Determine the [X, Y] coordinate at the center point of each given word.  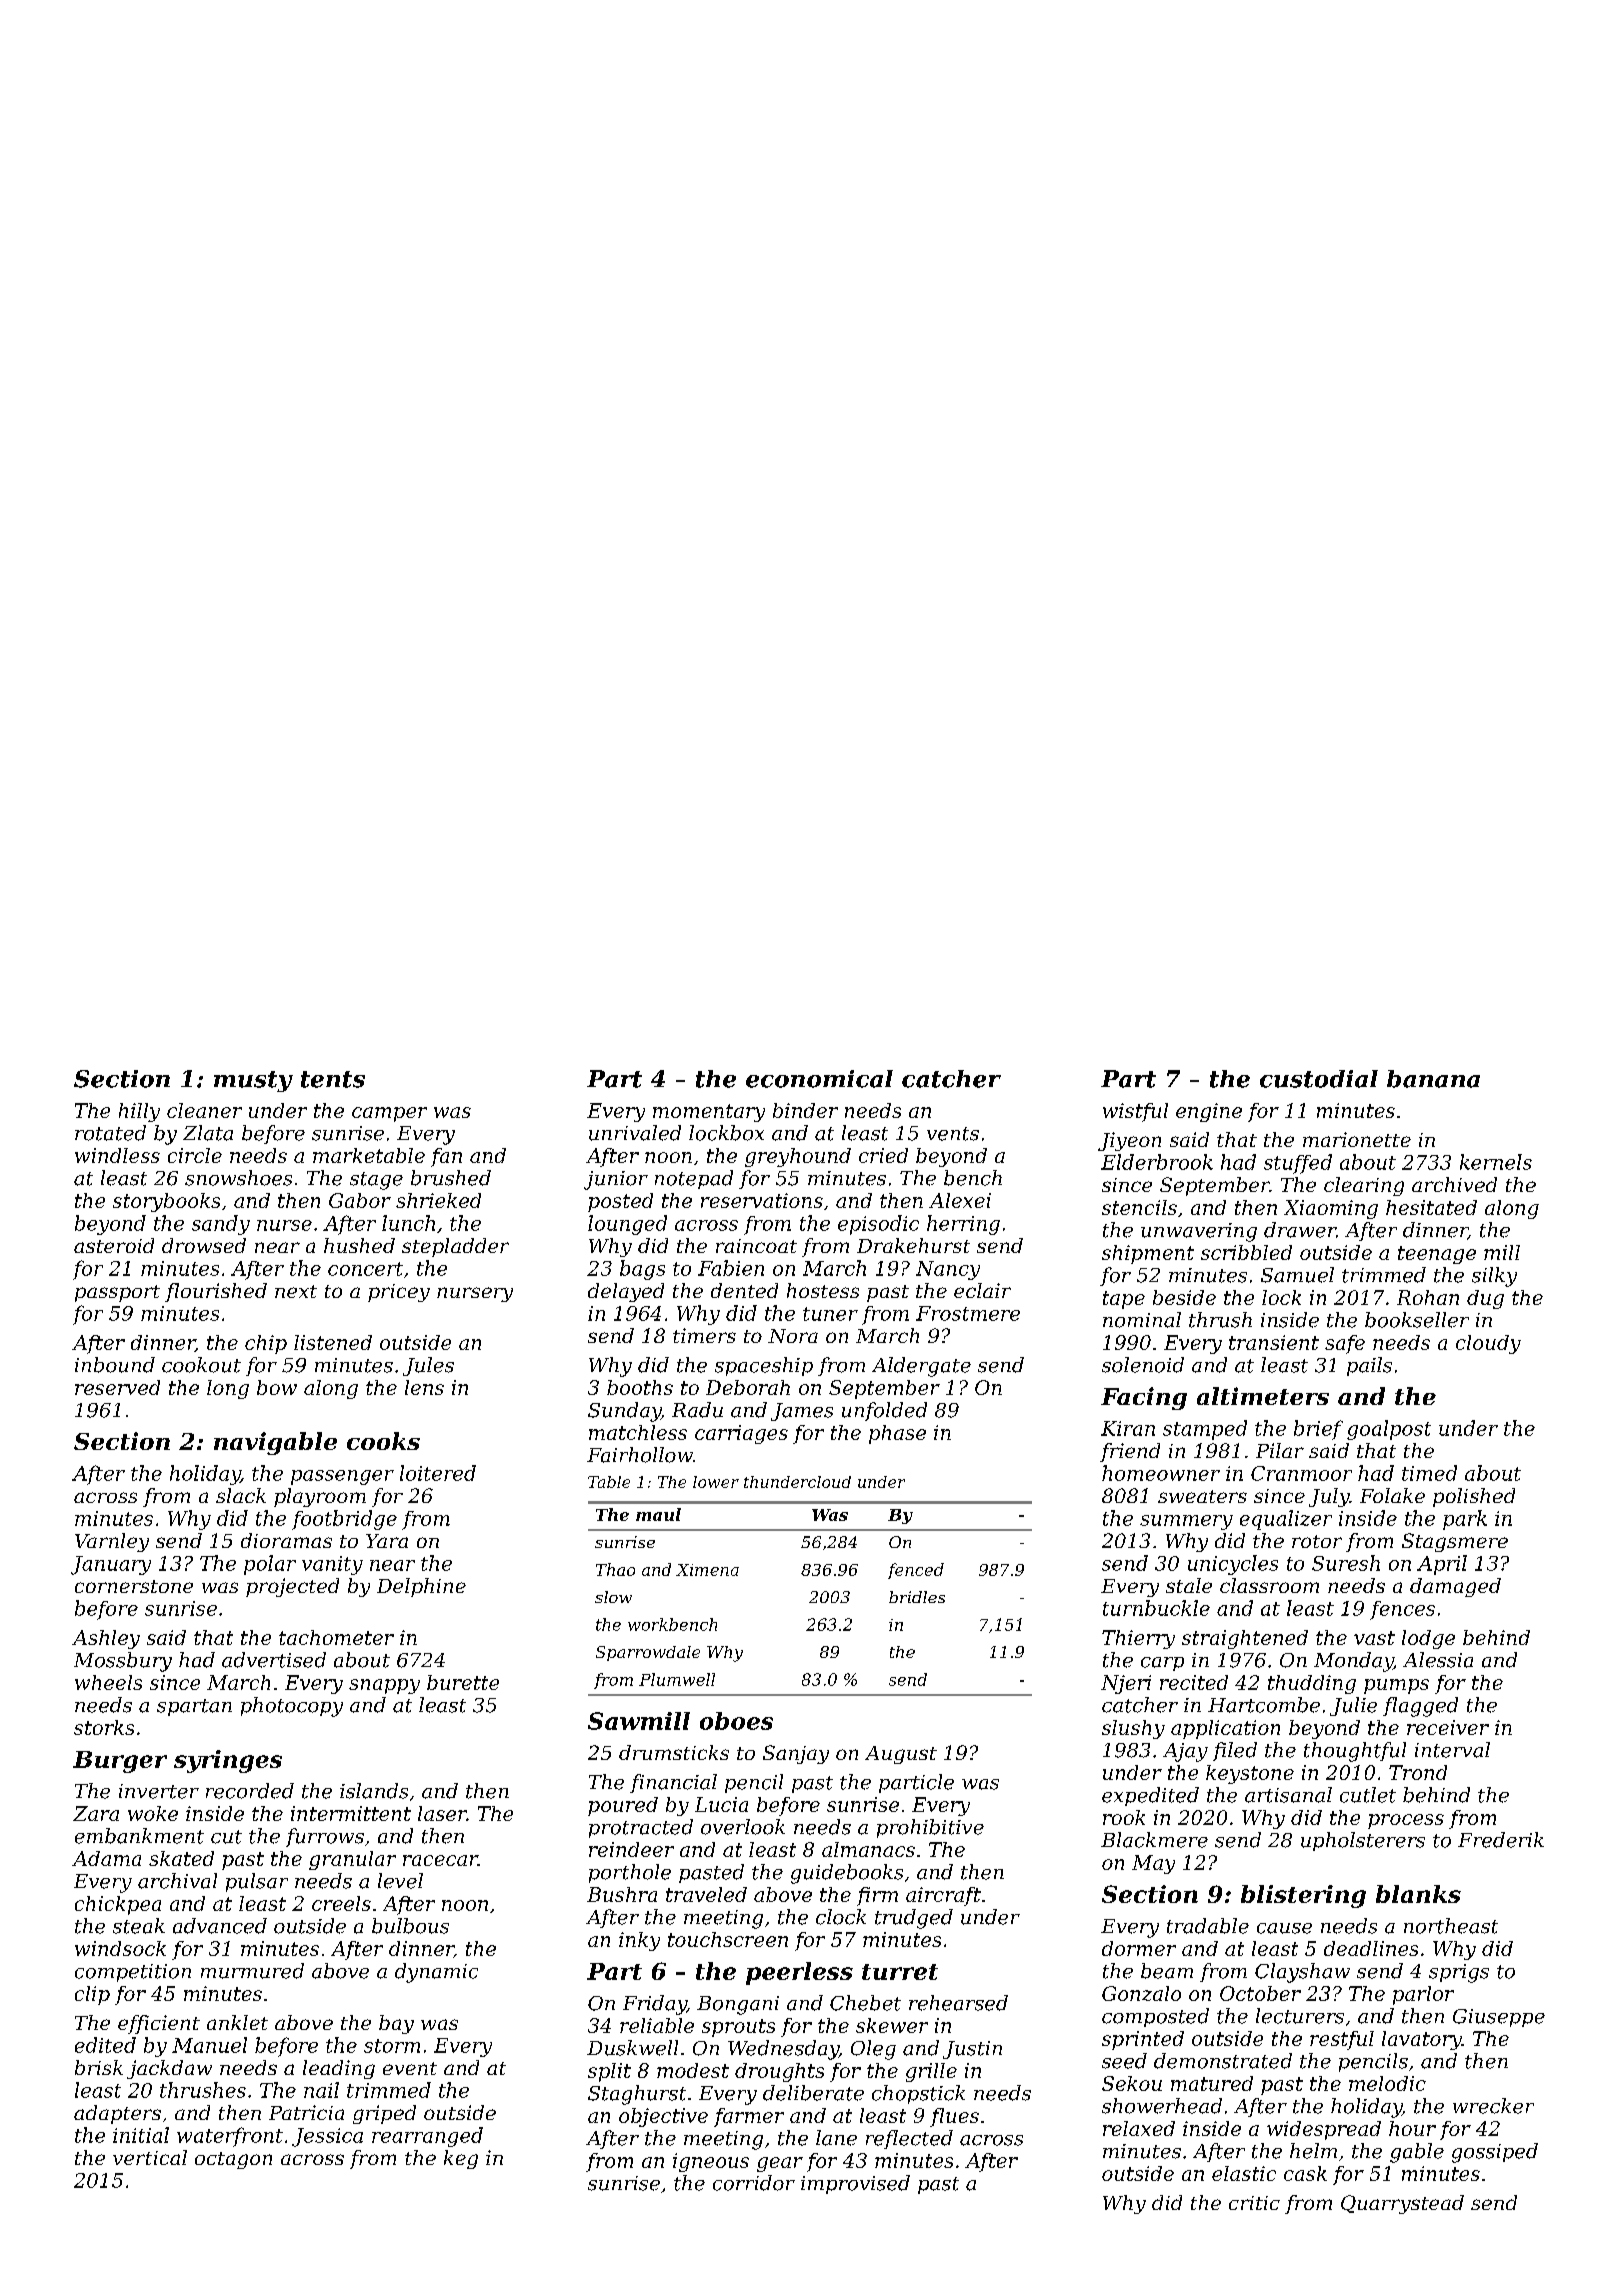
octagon [233, 2160]
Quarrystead [1402, 2204]
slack [241, 1495]
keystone [1250, 1774]
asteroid [114, 1245]
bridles [917, 1597]
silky [1494, 1277]
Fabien [731, 1268]
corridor [754, 2183]
